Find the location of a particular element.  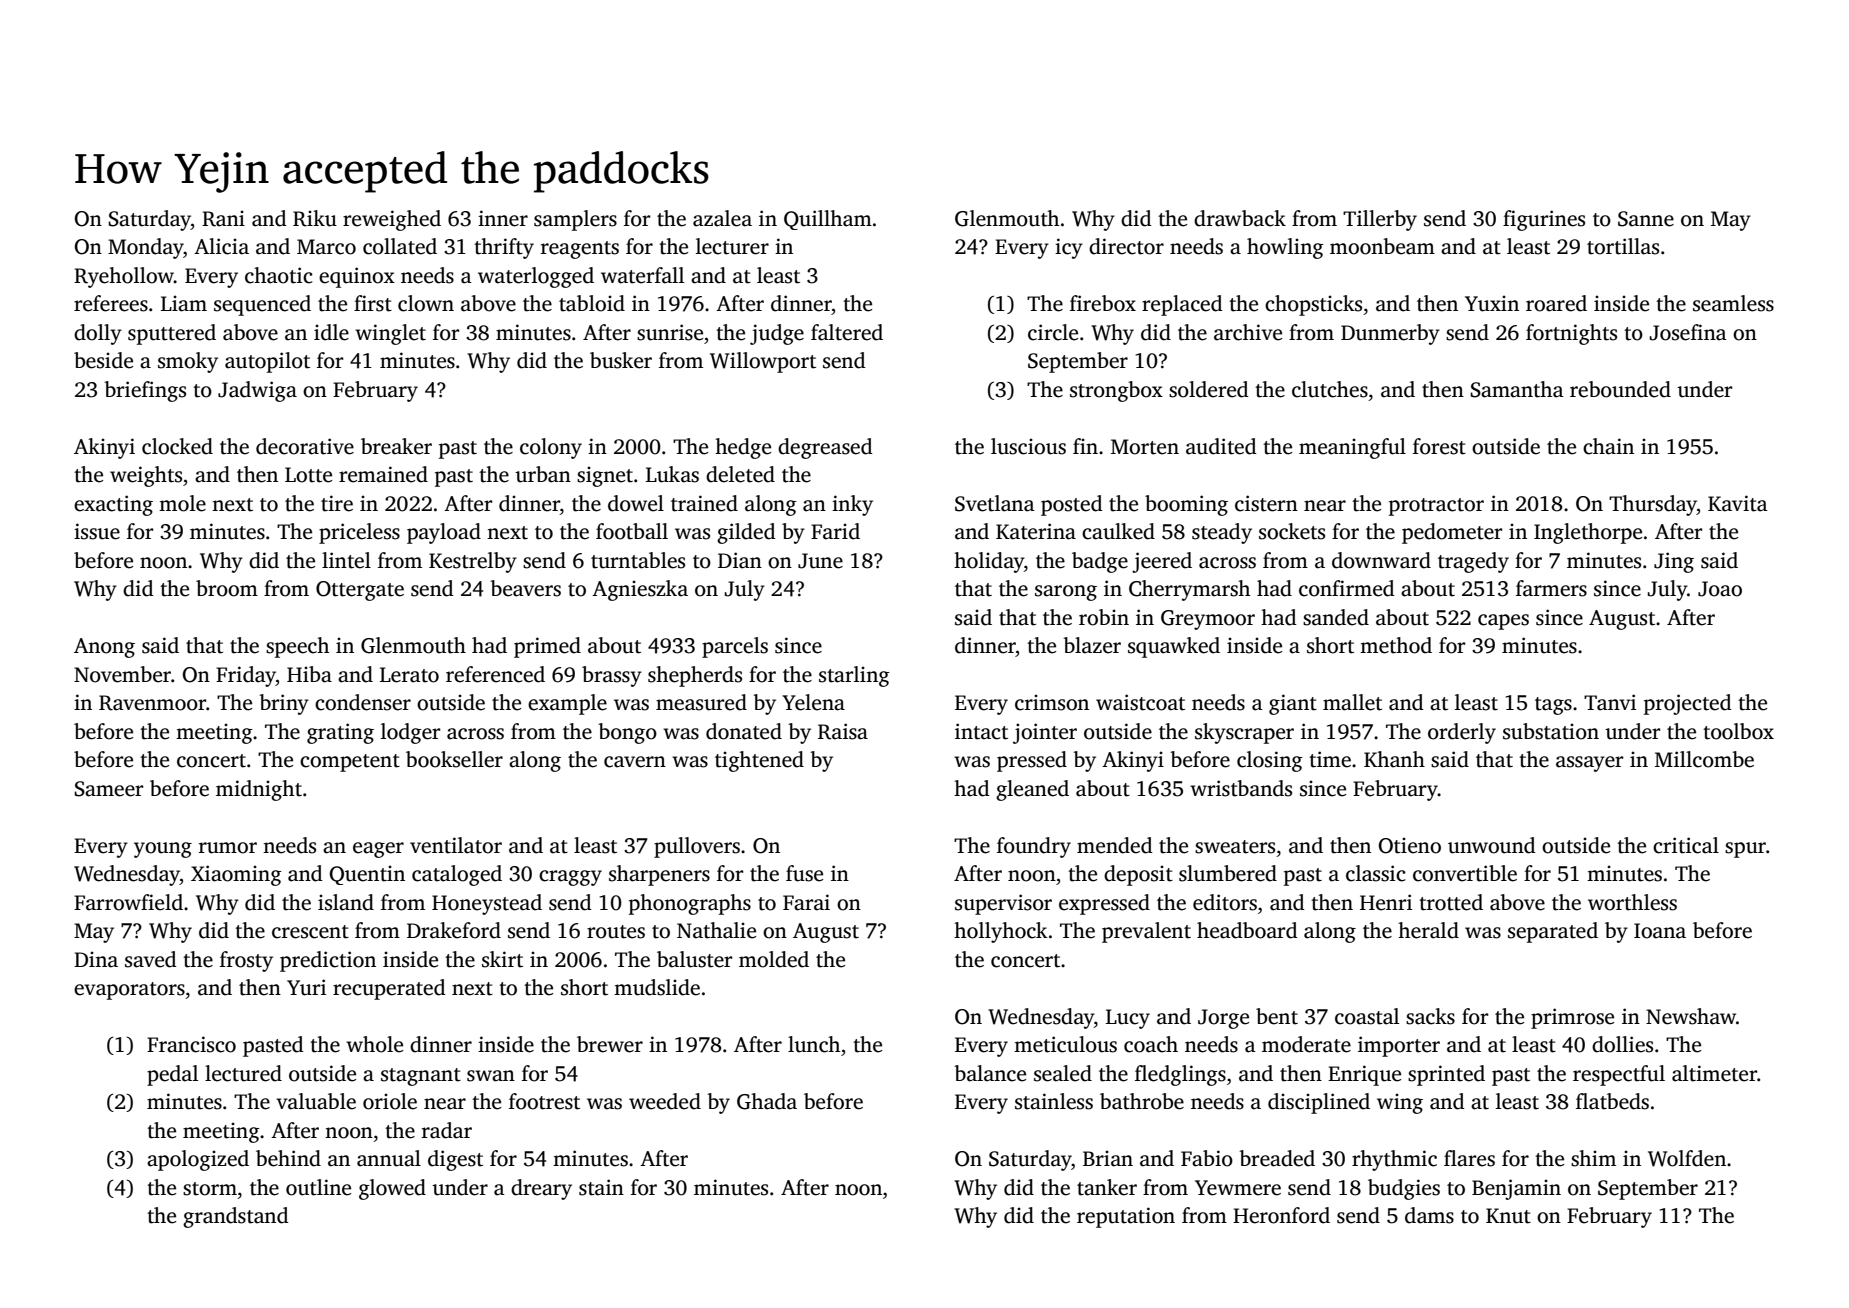

outline is located at coordinates (318, 1187).
